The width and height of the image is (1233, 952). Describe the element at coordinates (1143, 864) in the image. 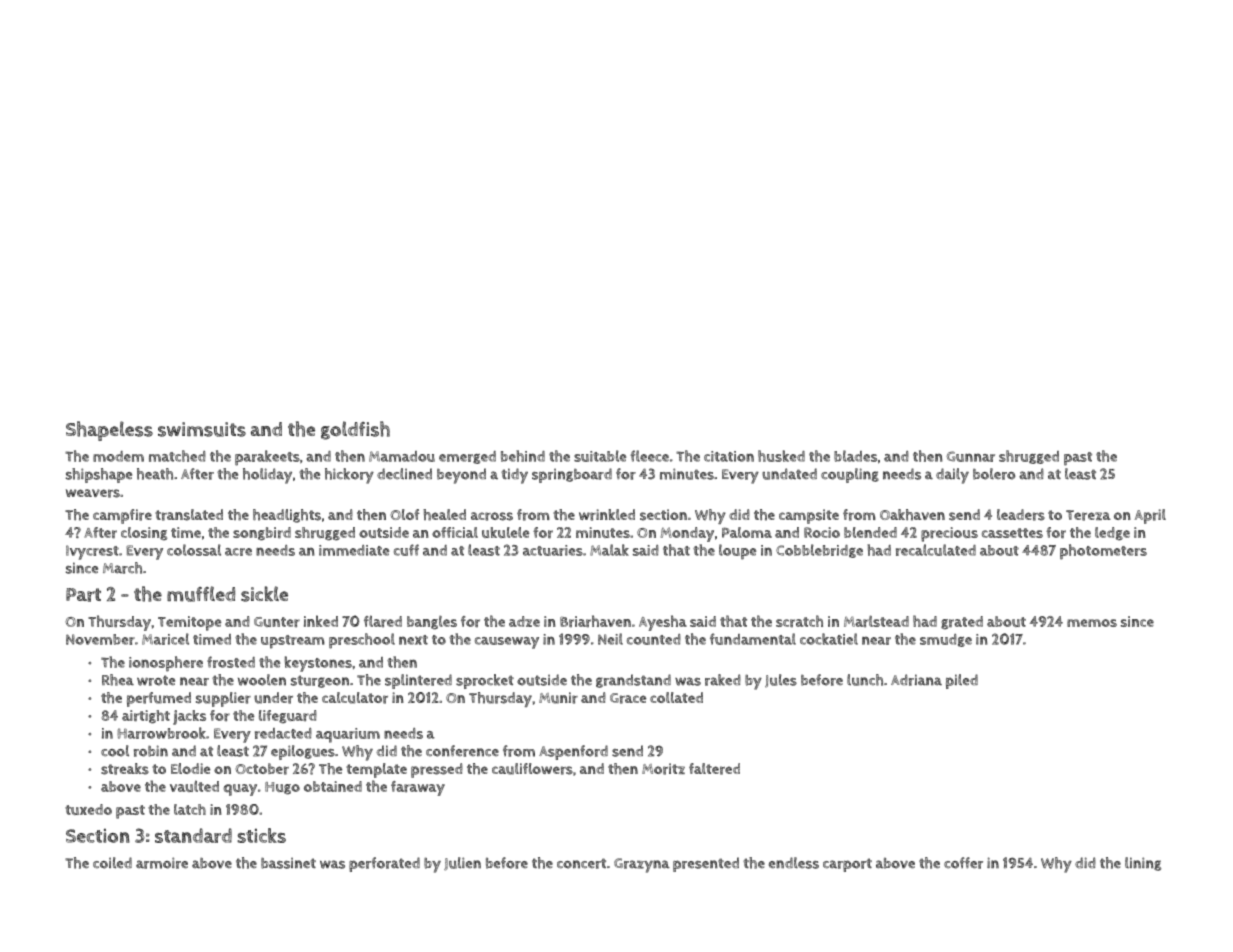

I see `lining` at that location.
